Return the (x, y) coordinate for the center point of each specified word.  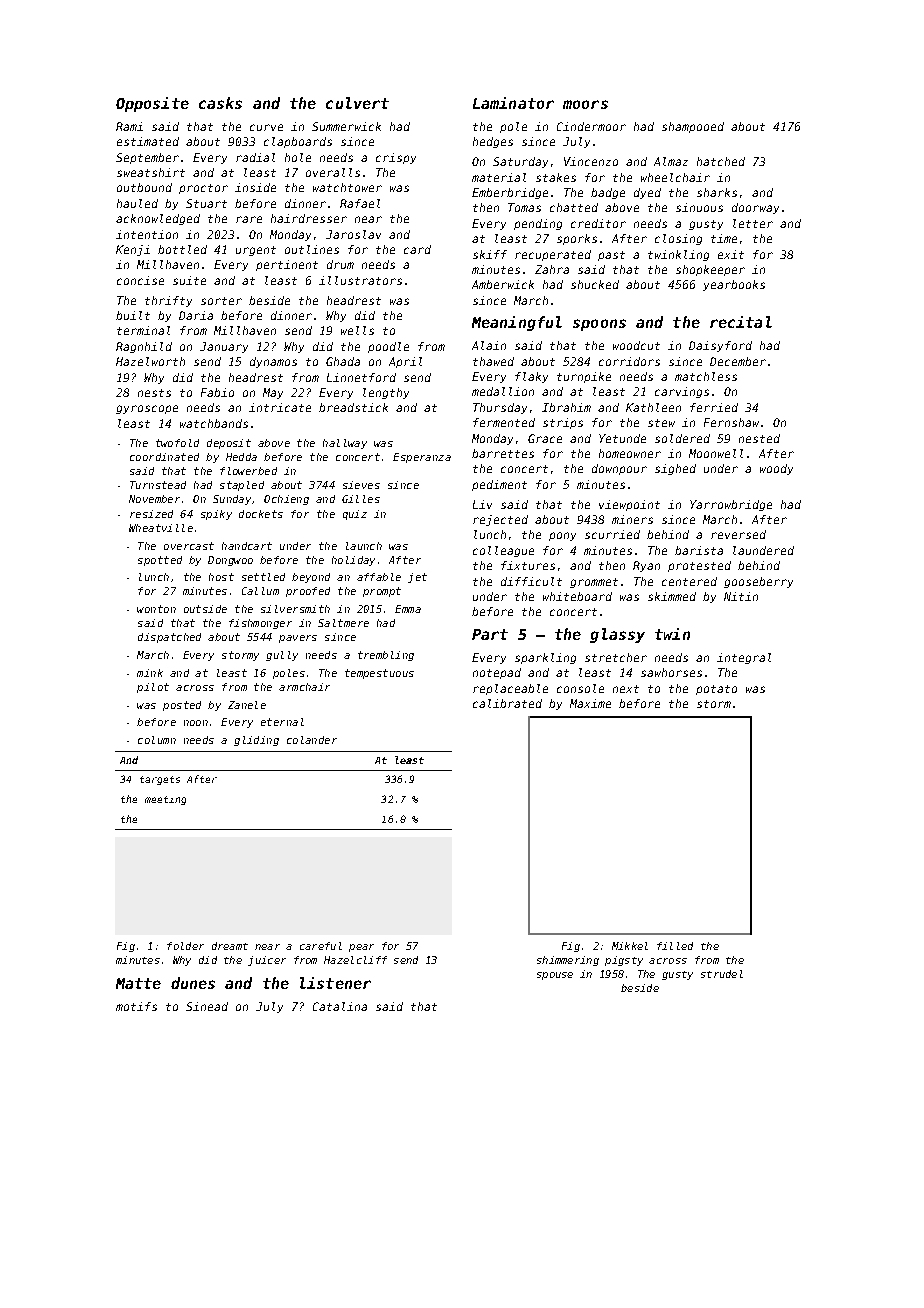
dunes (193, 983)
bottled (182, 249)
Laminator (513, 103)
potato (716, 690)
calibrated (507, 703)
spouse (555, 976)
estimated (148, 141)
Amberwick (503, 284)
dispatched (169, 638)
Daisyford (720, 346)
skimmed (672, 596)
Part (490, 634)
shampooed (693, 127)
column (157, 740)
